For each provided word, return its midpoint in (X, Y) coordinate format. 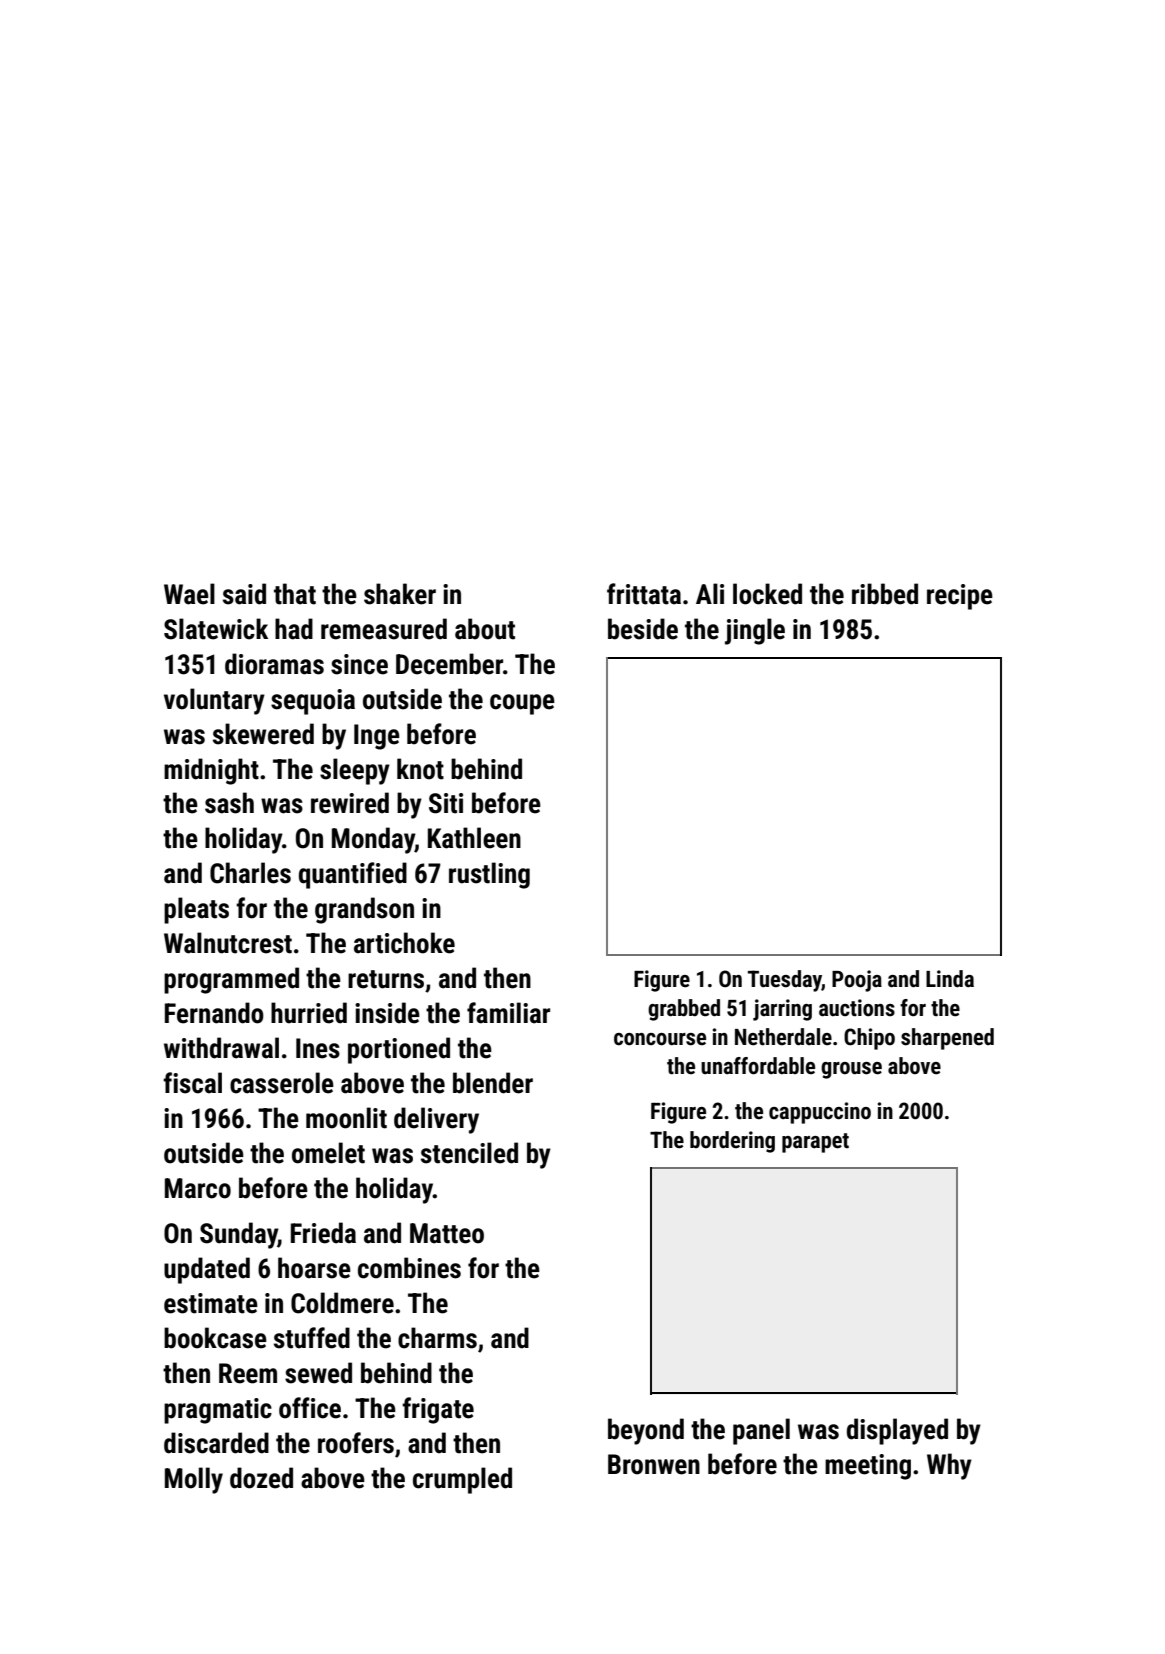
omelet (328, 1153)
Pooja (857, 981)
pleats (196, 910)
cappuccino (820, 1113)
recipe (960, 597)
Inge (377, 737)
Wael (189, 594)
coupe (522, 704)
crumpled (462, 1480)
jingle (755, 631)
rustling (489, 875)
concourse (660, 1039)
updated (207, 1270)
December (449, 664)
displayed (897, 1431)
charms (437, 1338)
